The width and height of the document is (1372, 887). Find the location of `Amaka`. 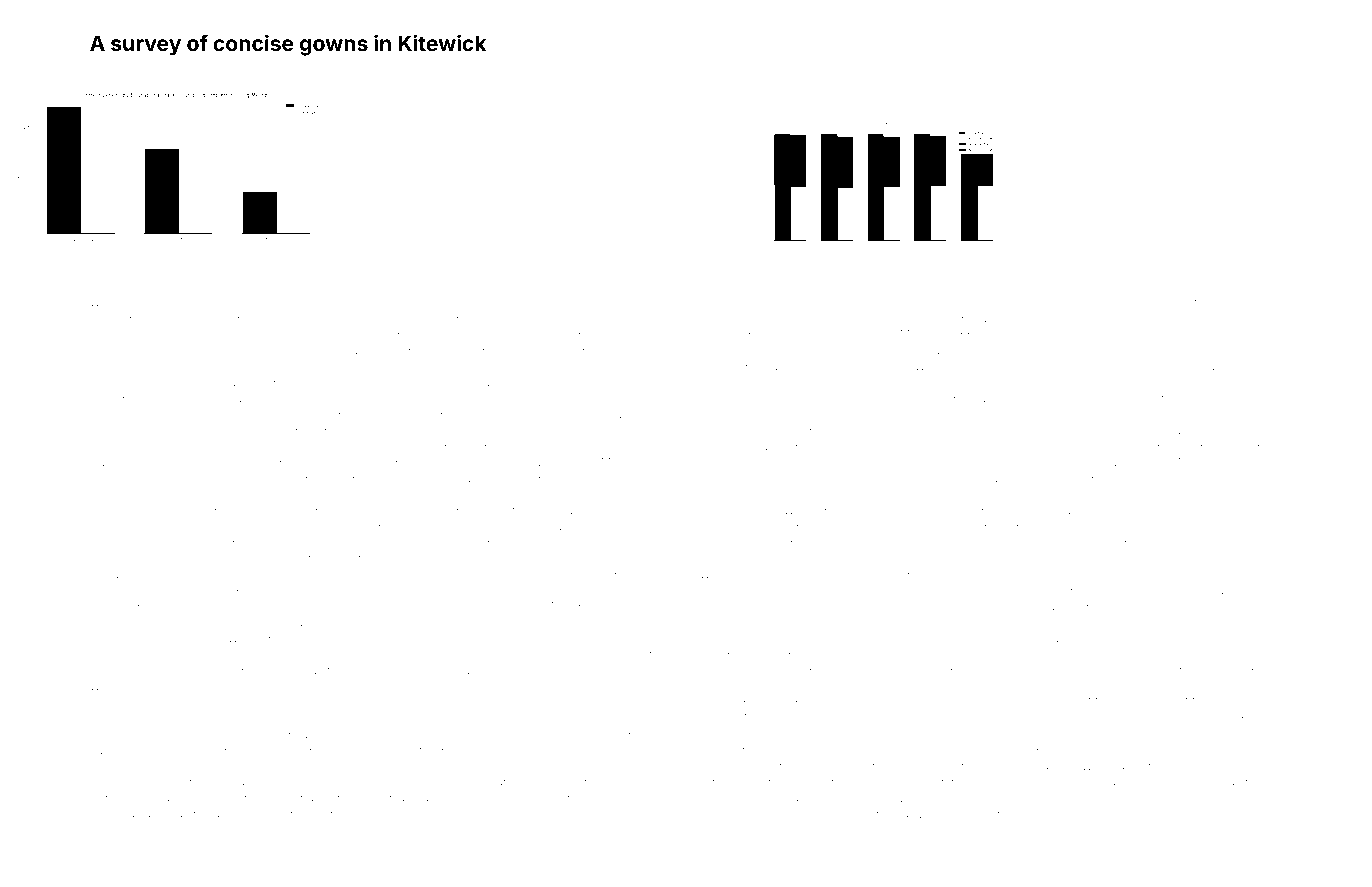

Amaka is located at coordinates (717, 686).
